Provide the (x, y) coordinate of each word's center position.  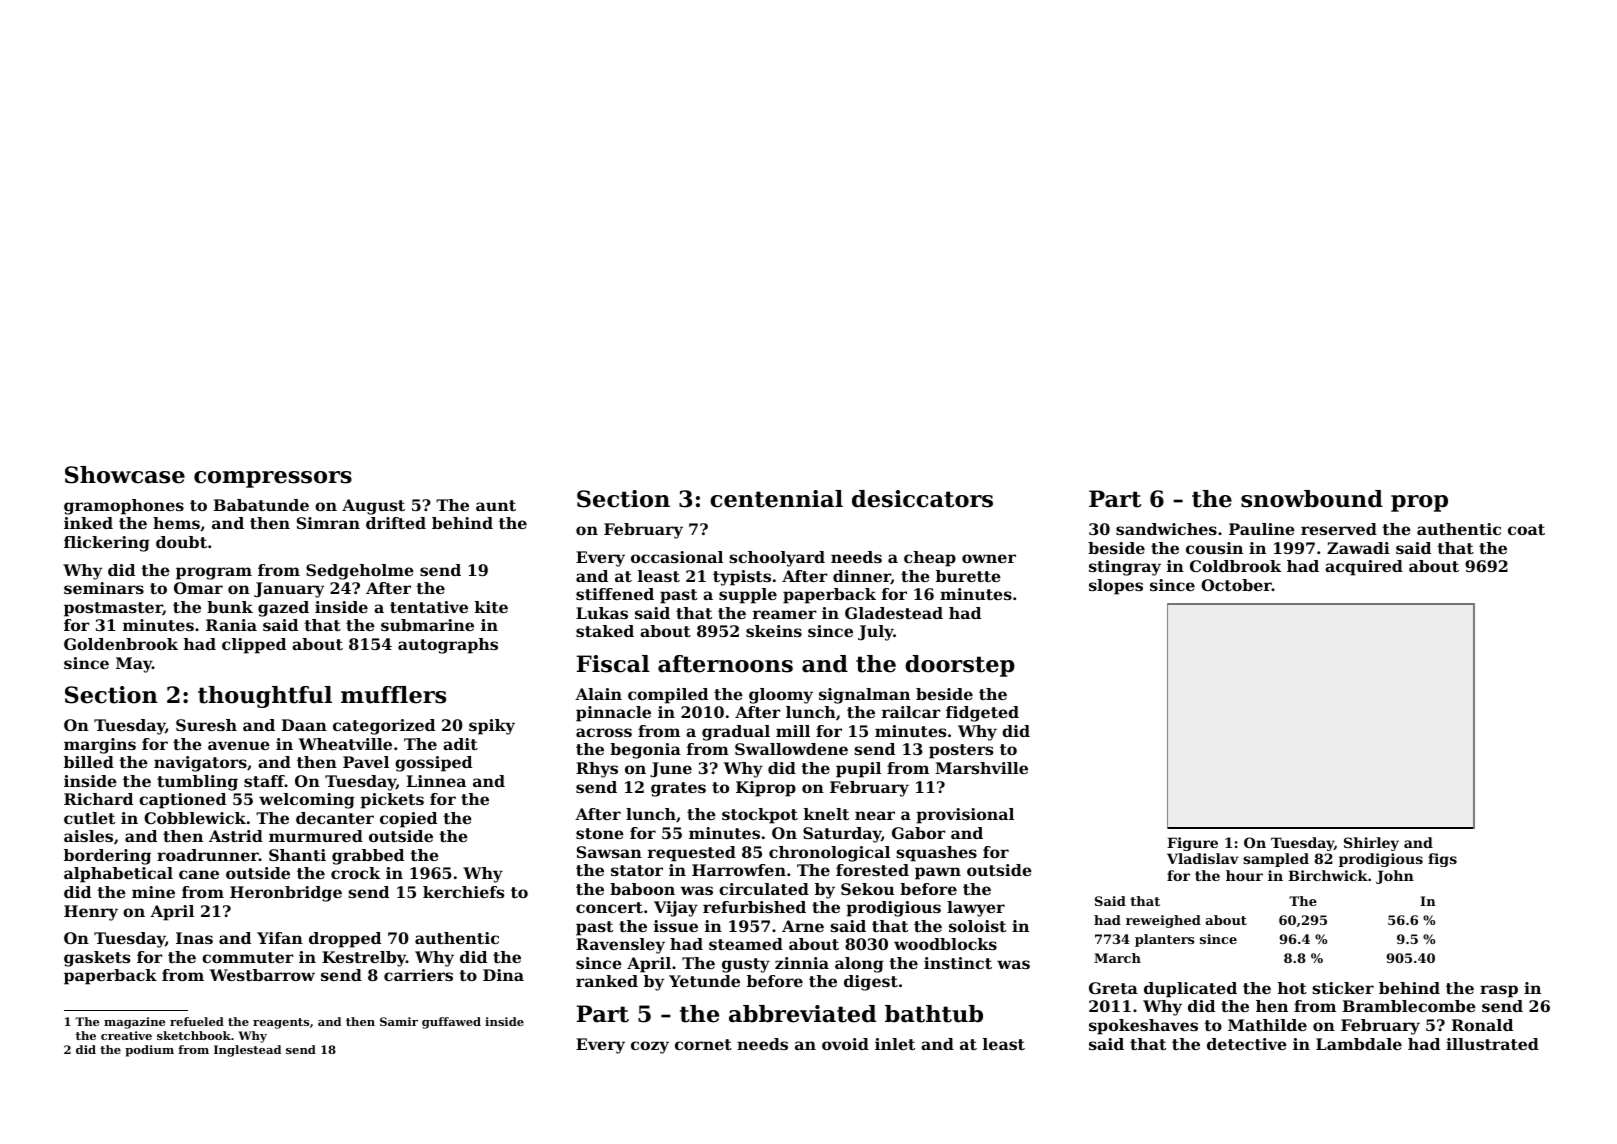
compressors (273, 479)
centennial (776, 499)
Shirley (1371, 844)
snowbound (1312, 499)
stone (600, 833)
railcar (911, 712)
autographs (448, 646)
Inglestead (247, 1051)
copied (408, 820)
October (1236, 585)
